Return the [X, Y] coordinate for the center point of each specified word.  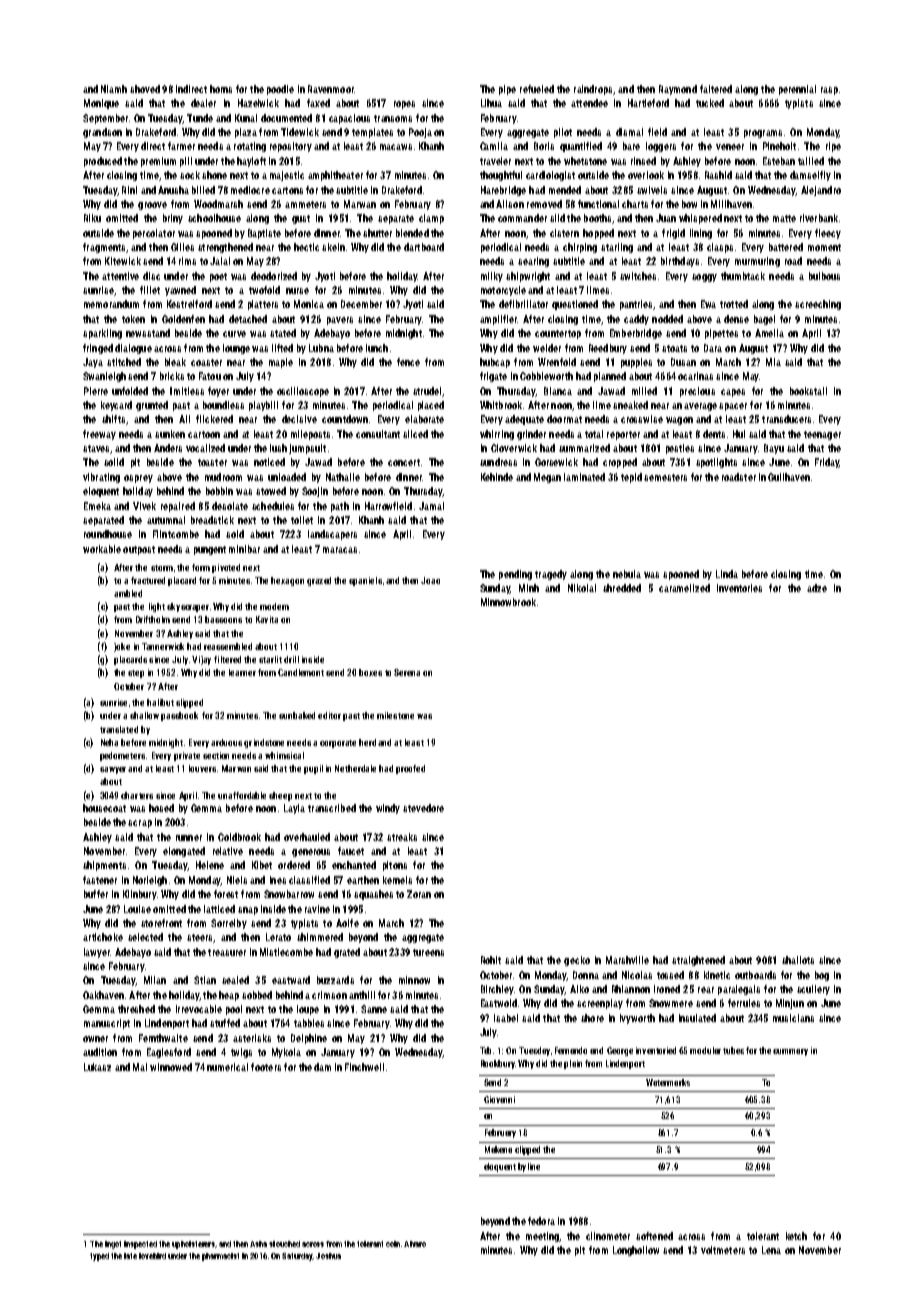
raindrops [593, 90]
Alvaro [415, 1244]
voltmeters [723, 1250]
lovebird [152, 1256]
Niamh [114, 89]
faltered [716, 89]
